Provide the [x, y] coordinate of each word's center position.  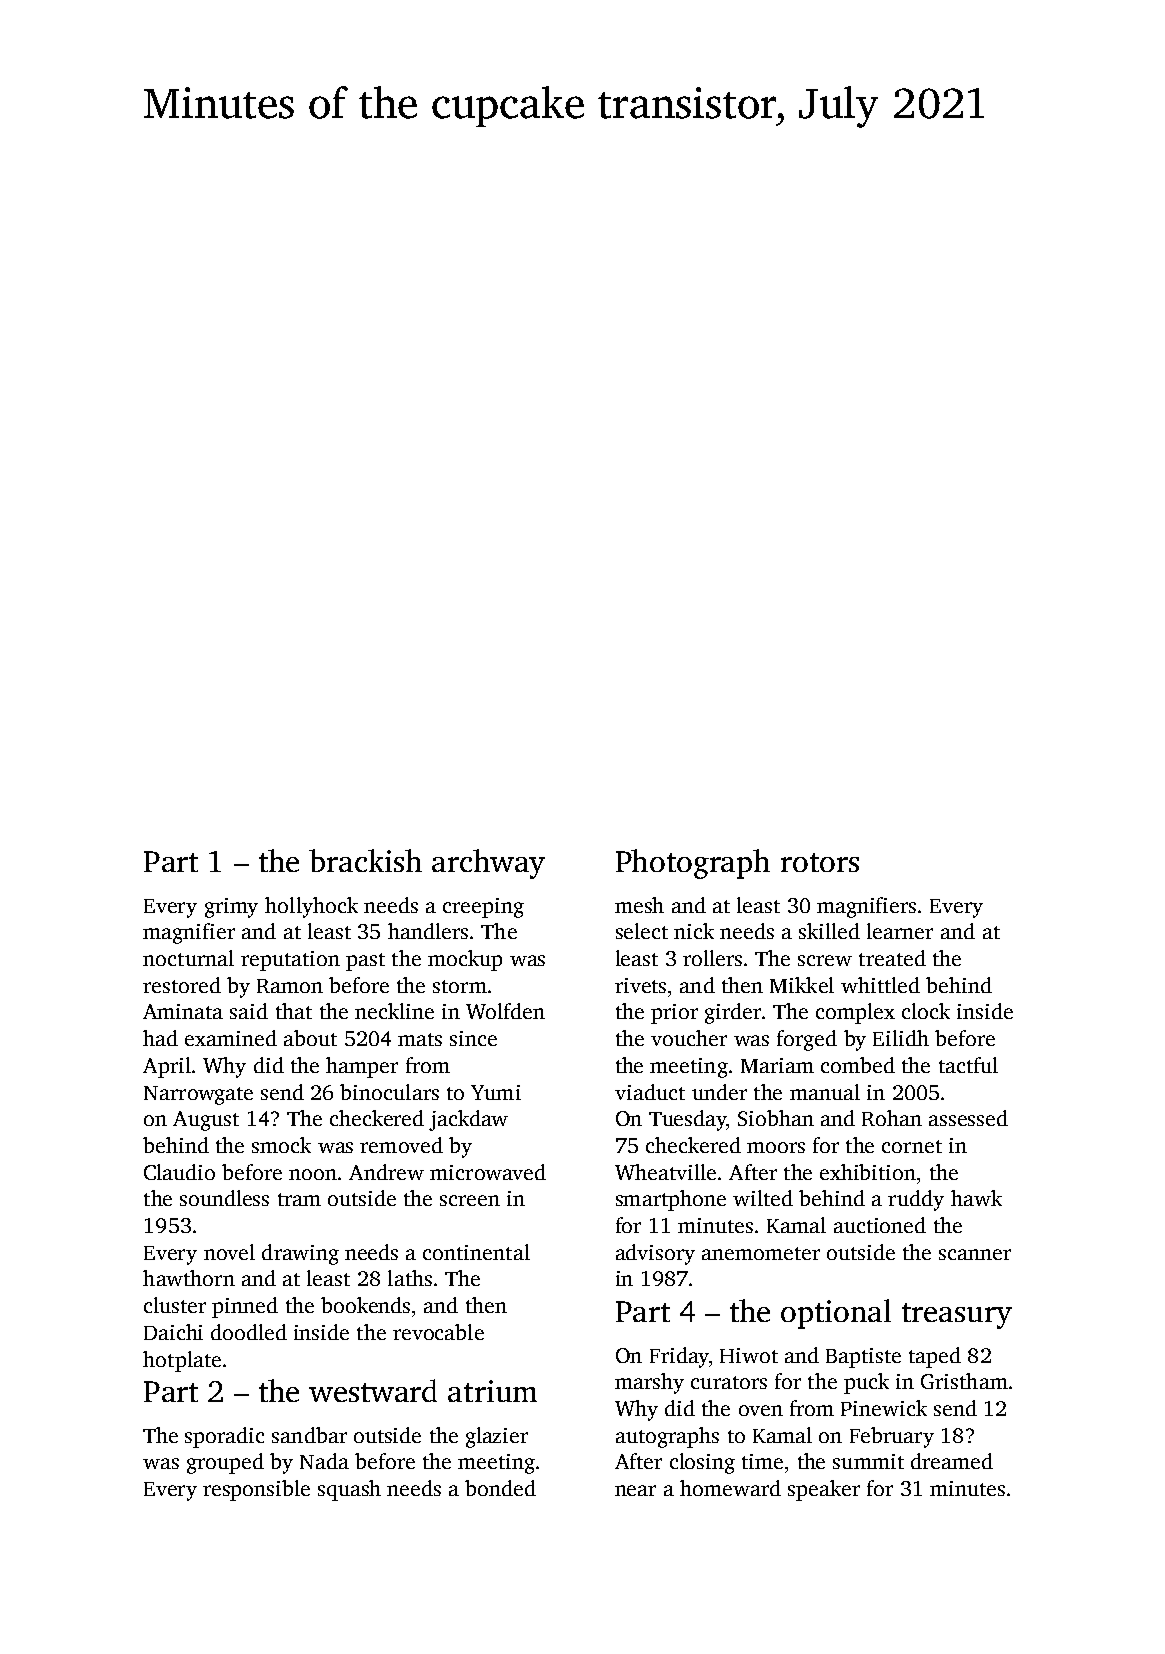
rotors [820, 862]
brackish [365, 860]
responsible [256, 1490]
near [635, 1490]
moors [776, 1147]
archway [488, 864]
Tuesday [687, 1120]
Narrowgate [198, 1095]
